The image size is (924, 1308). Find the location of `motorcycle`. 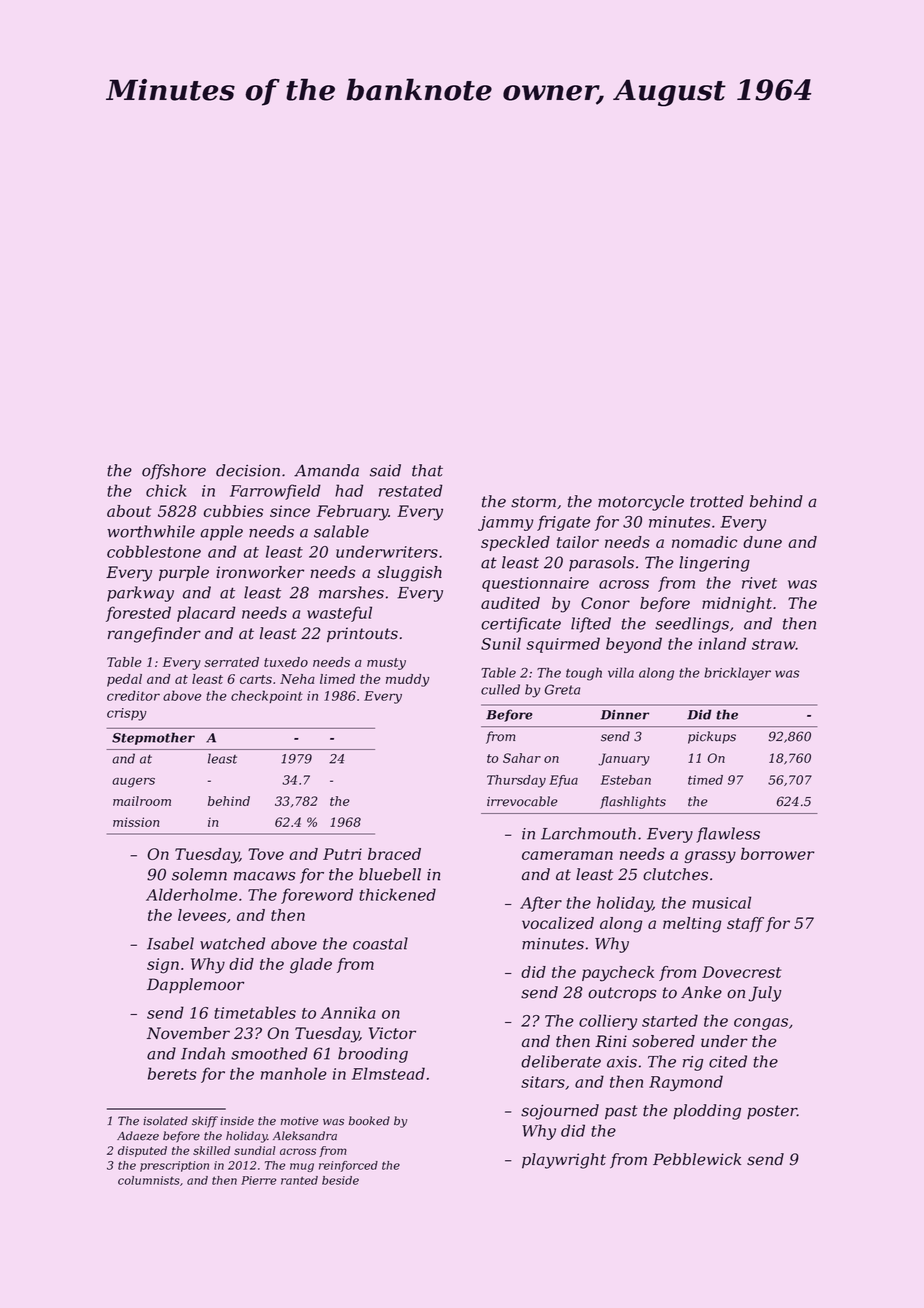

motorcycle is located at coordinates (641, 503).
